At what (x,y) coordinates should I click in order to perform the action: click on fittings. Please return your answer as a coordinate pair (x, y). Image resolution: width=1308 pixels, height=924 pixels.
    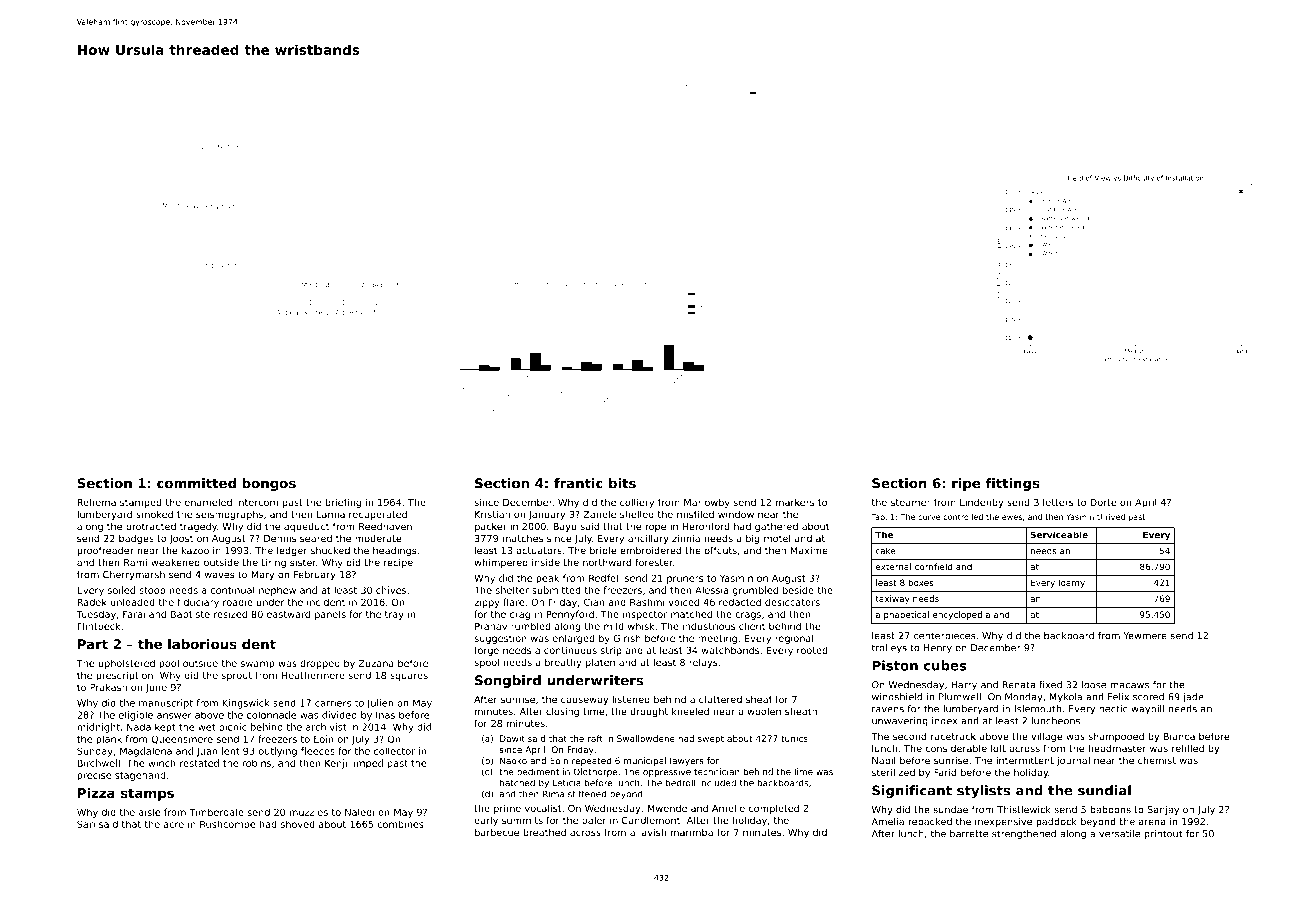
    Looking at the image, I should click on (1012, 484).
